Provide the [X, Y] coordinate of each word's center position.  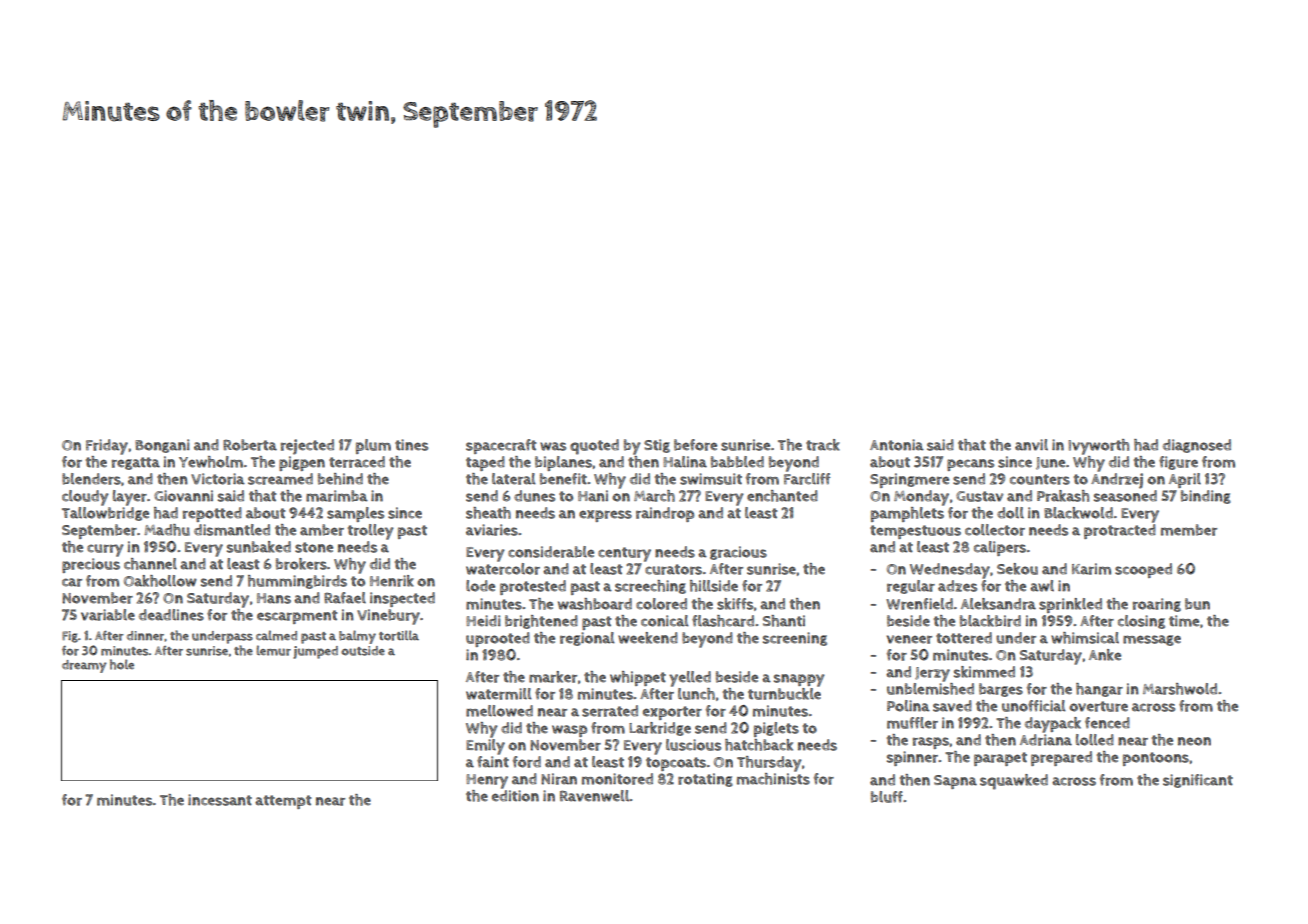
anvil [1031, 445]
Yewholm [211, 462]
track [823, 445]
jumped [315, 652]
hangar [1099, 690]
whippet [638, 678]
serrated [610, 711]
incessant [220, 800]
